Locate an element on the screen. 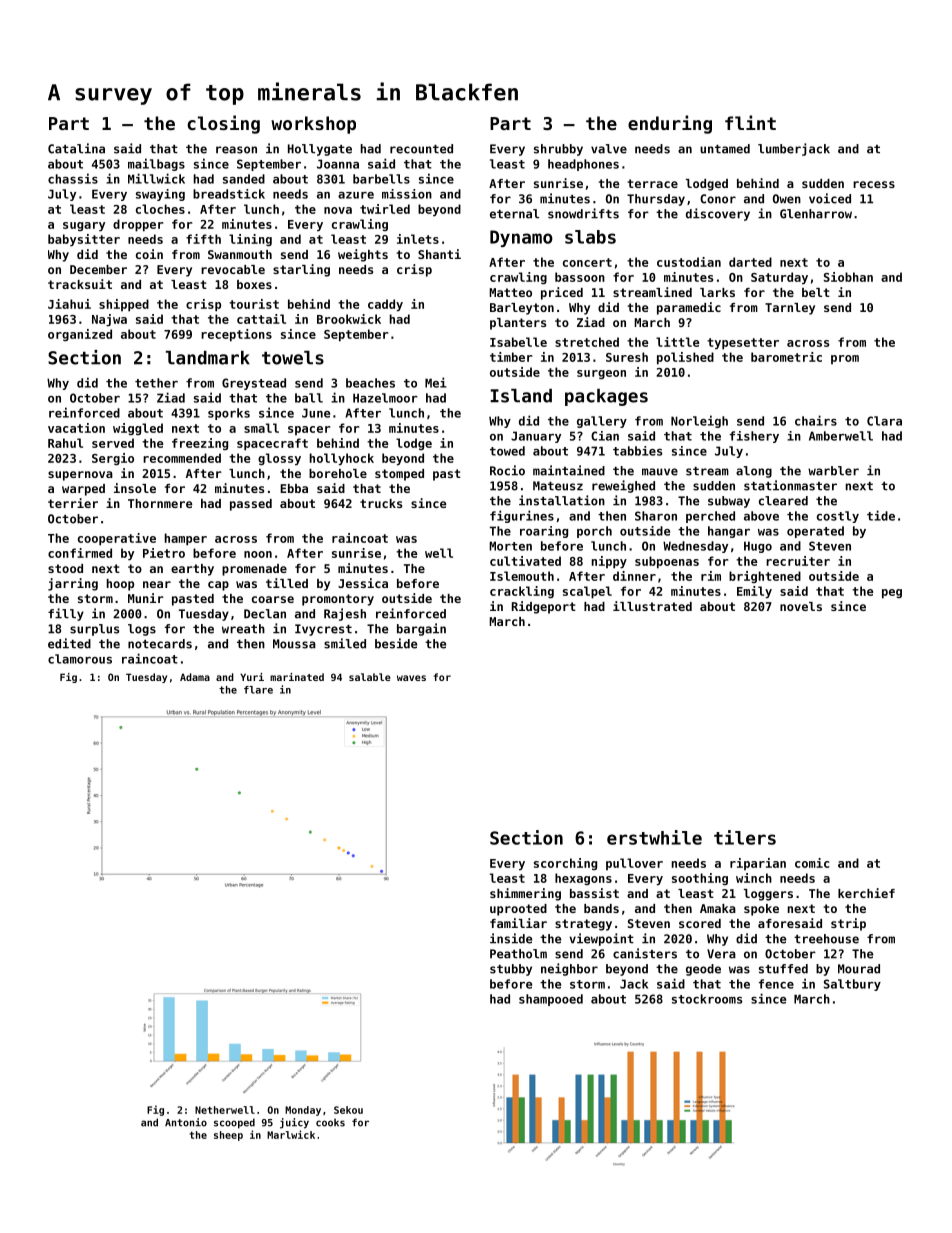 The height and width of the screenshot is (1233, 952). waves is located at coordinates (411, 678).
